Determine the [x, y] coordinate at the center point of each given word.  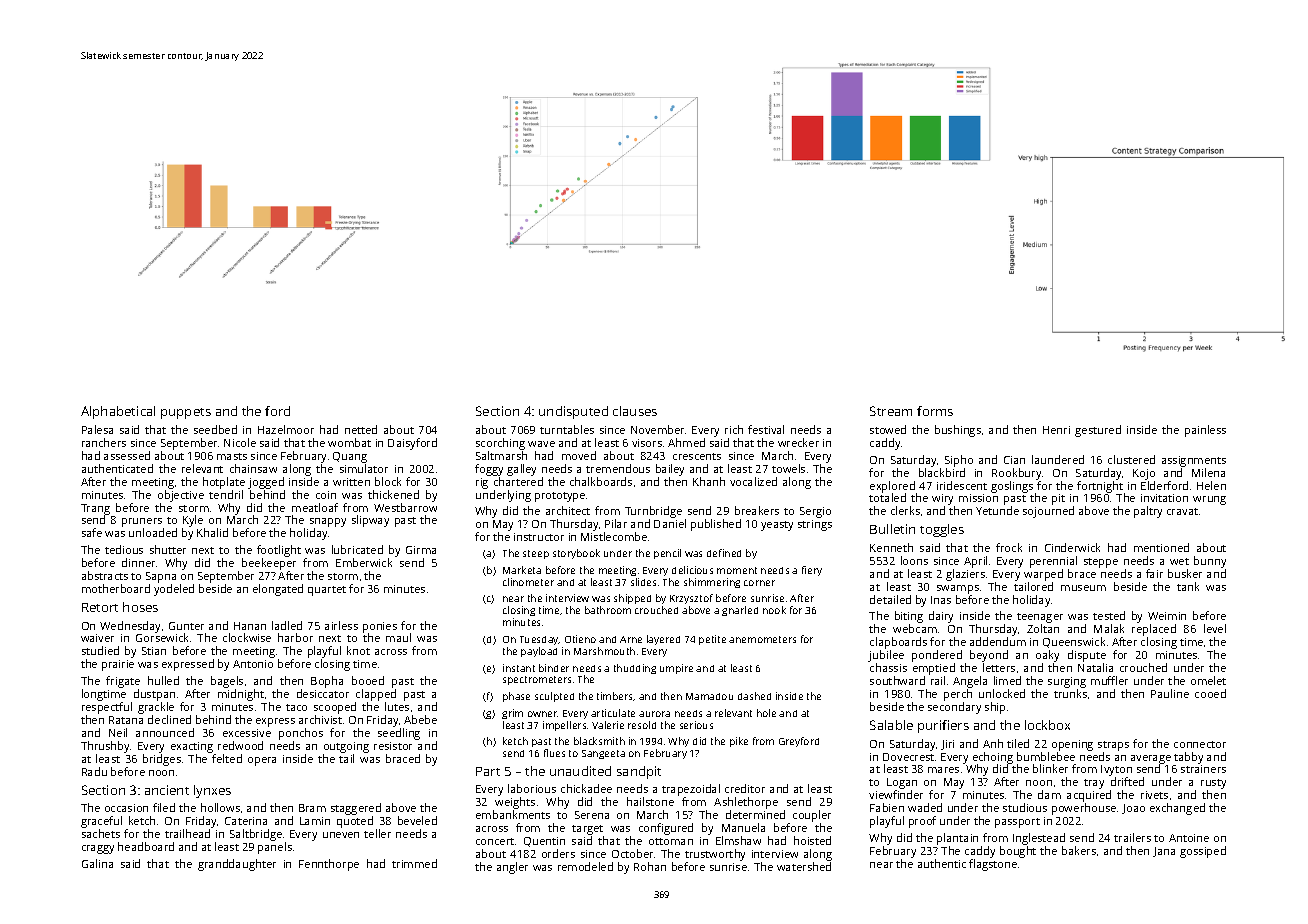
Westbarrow [405, 507]
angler [512, 868]
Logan [902, 783]
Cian [1014, 460]
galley [521, 470]
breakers [757, 510]
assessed [127, 455]
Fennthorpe [329, 865]
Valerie [608, 725]
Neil [118, 732]
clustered [1131, 459]
